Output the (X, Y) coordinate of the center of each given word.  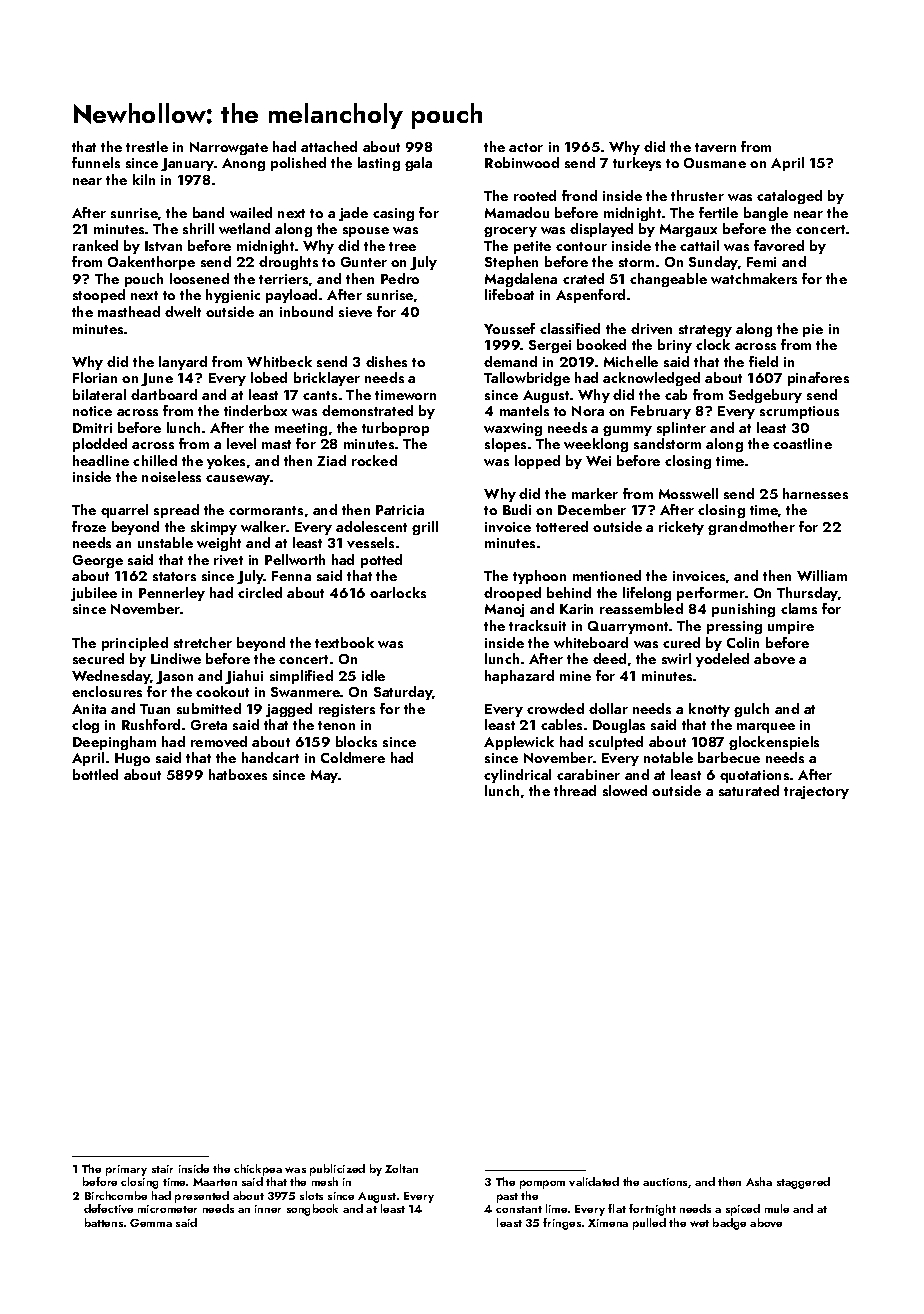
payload (291, 296)
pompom (542, 1184)
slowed (625, 790)
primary (126, 1170)
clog (85, 726)
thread (575, 790)
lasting (379, 164)
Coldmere (353, 757)
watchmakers (754, 278)
